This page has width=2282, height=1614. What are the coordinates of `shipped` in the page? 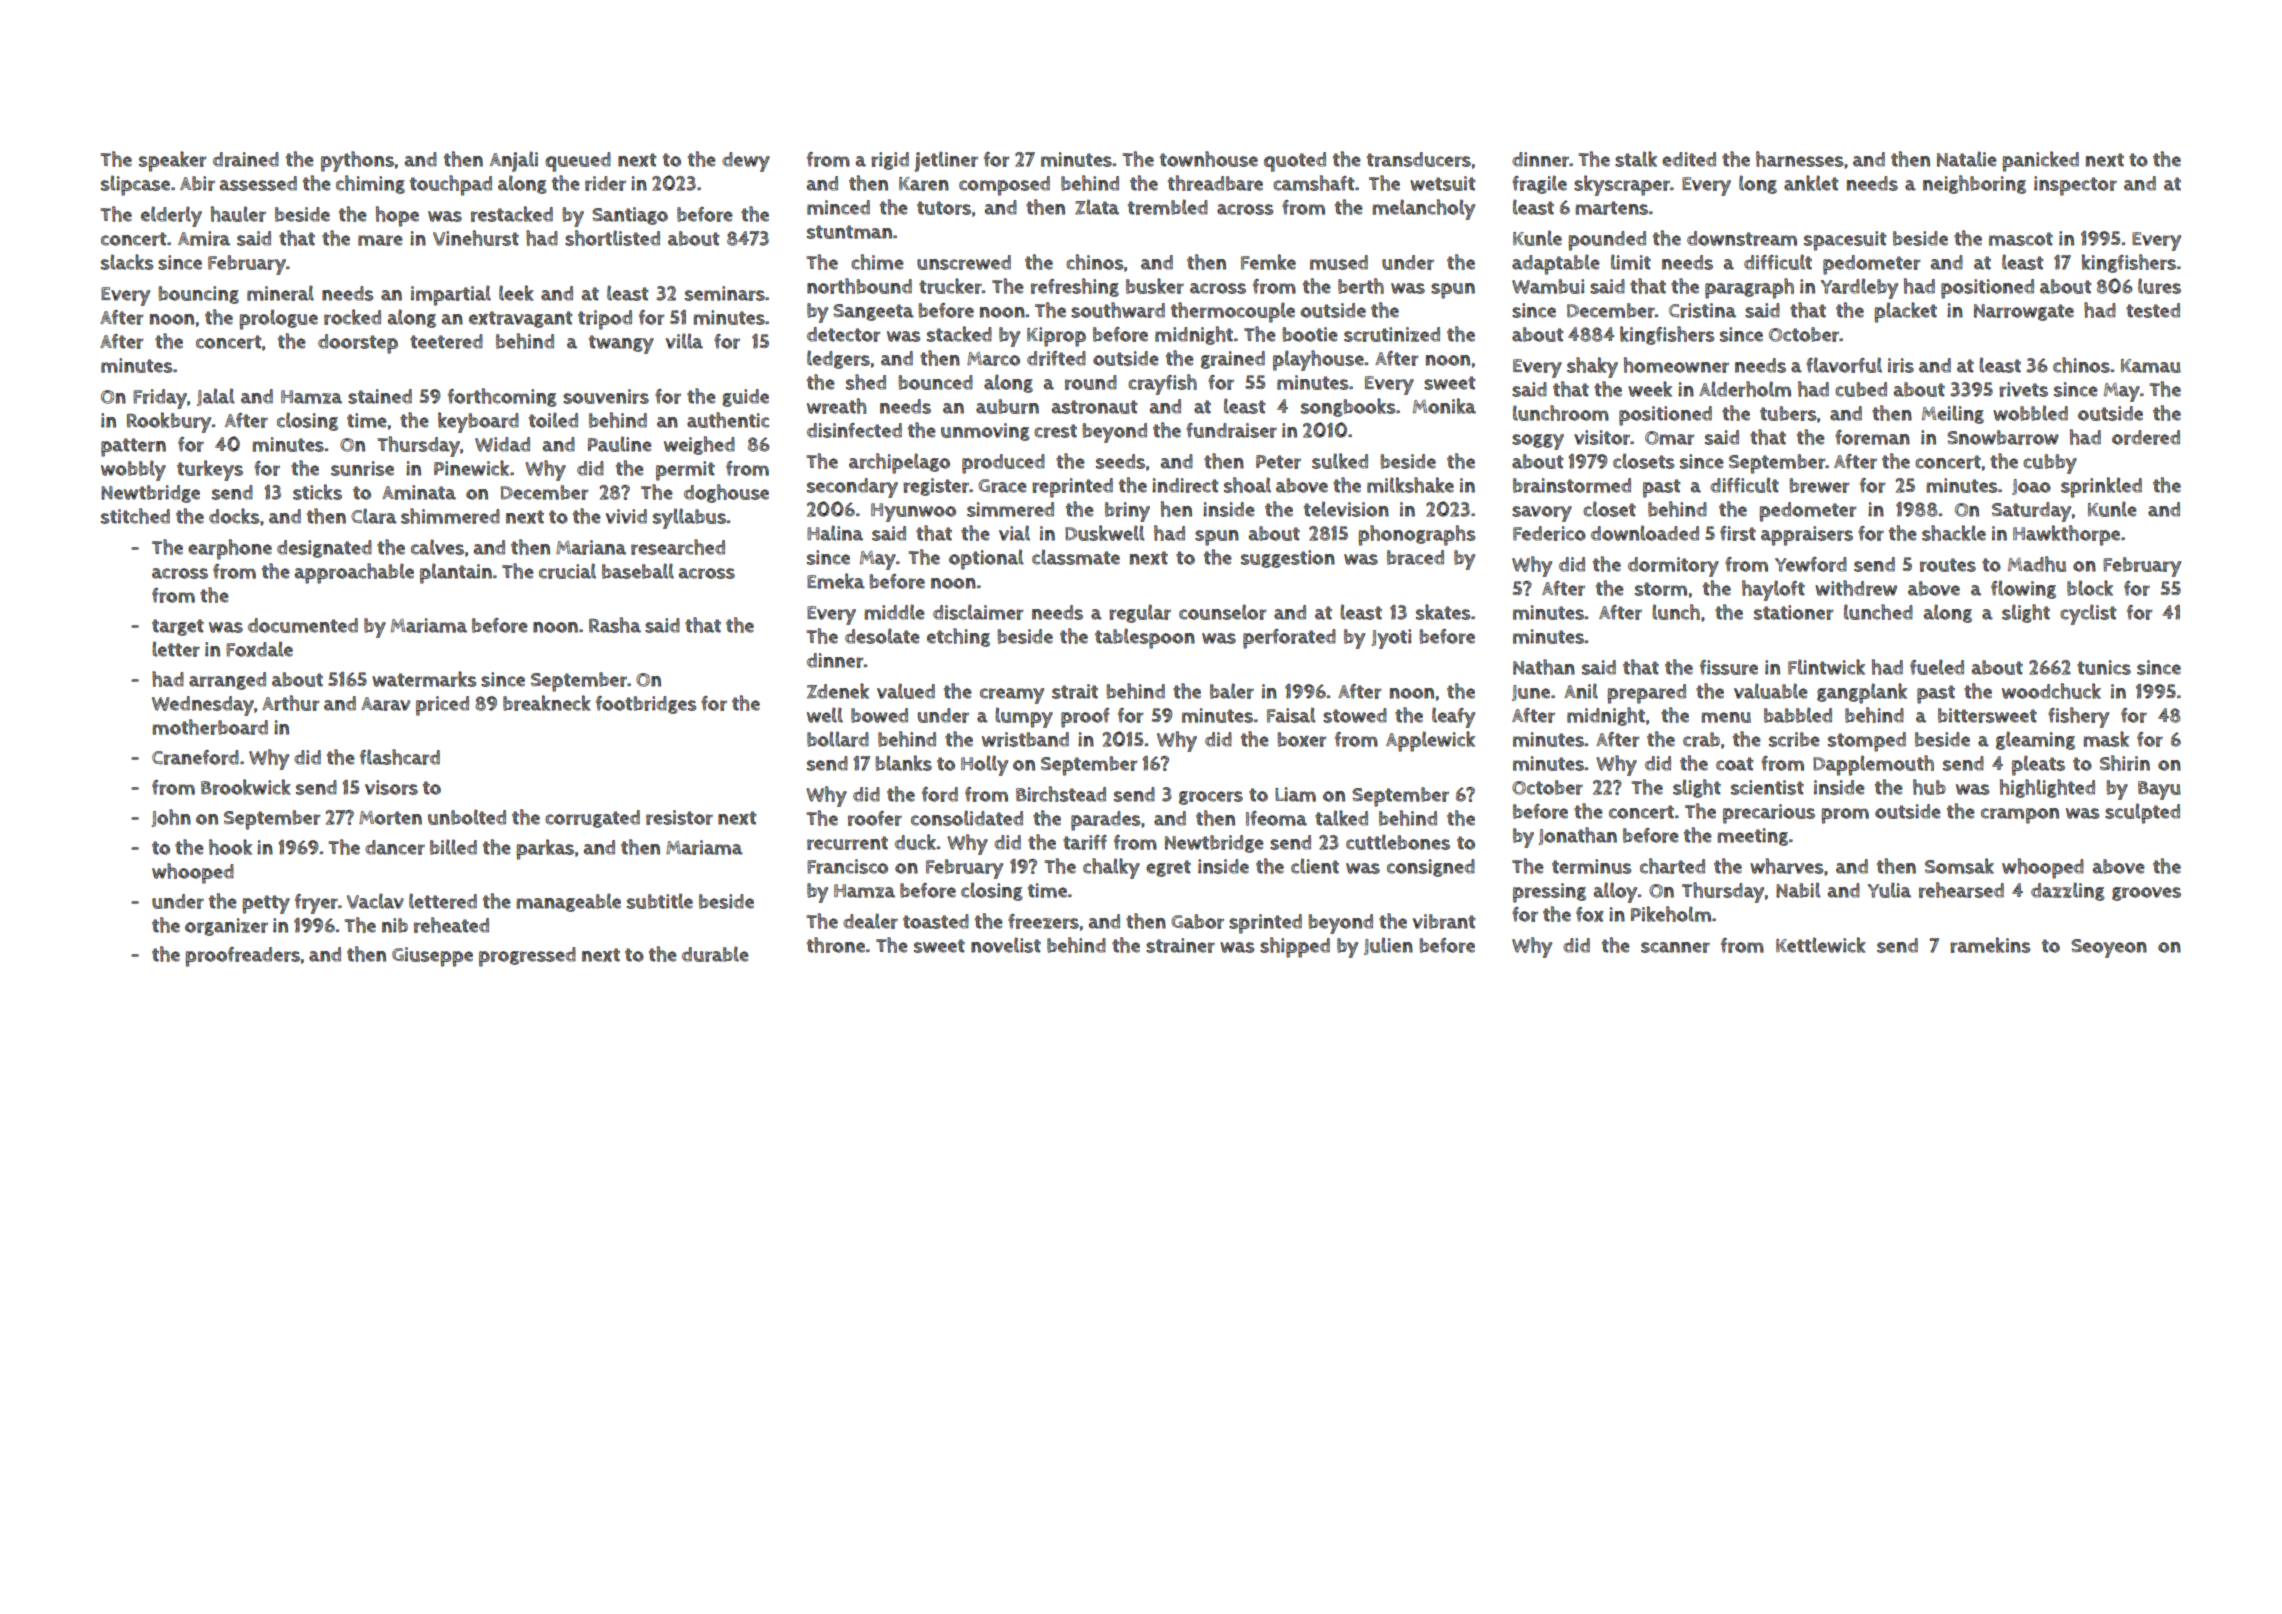 It's located at (1295, 947).
